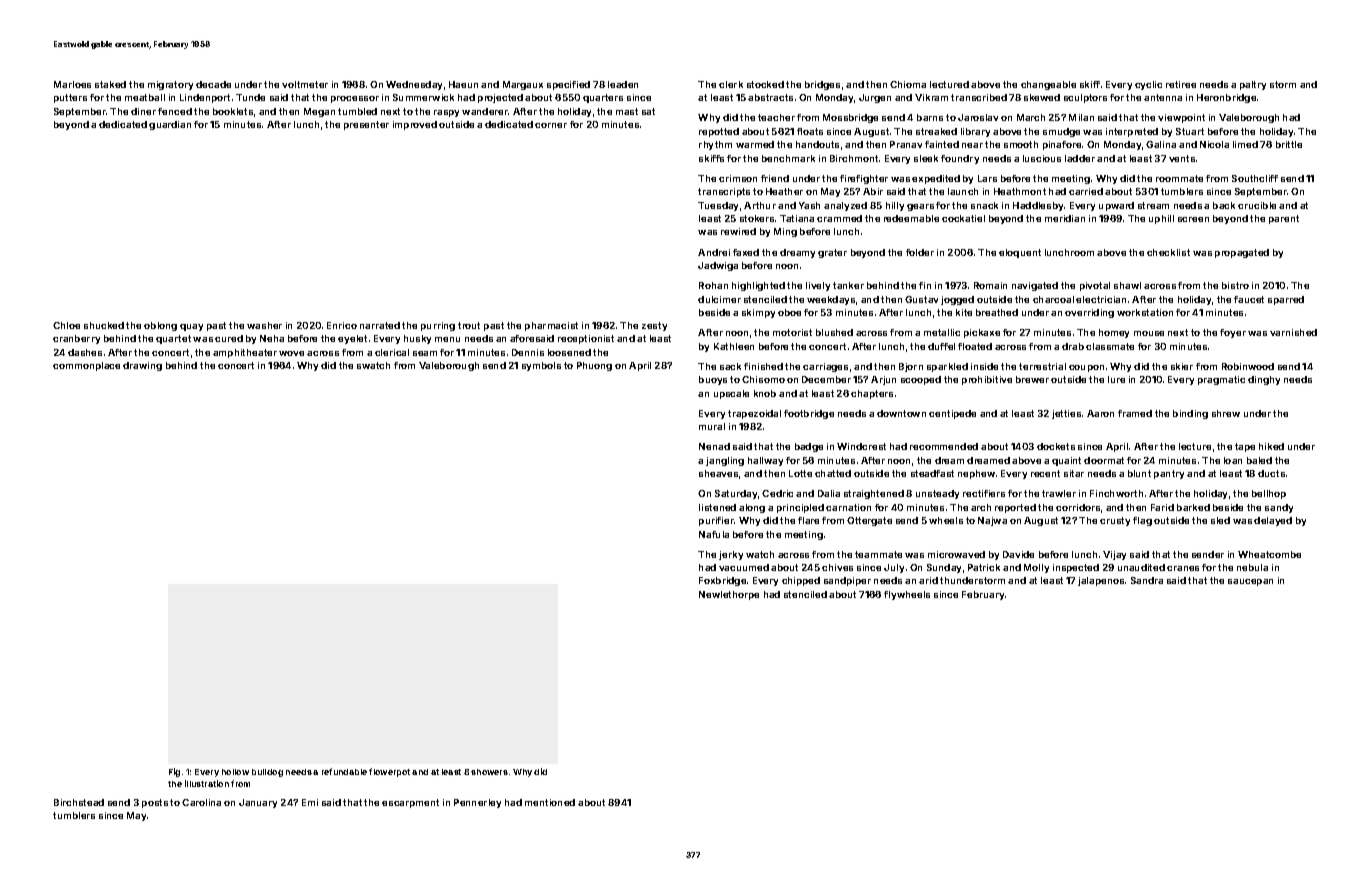 The image size is (1372, 887). I want to click on mentioned, so click(550, 802).
